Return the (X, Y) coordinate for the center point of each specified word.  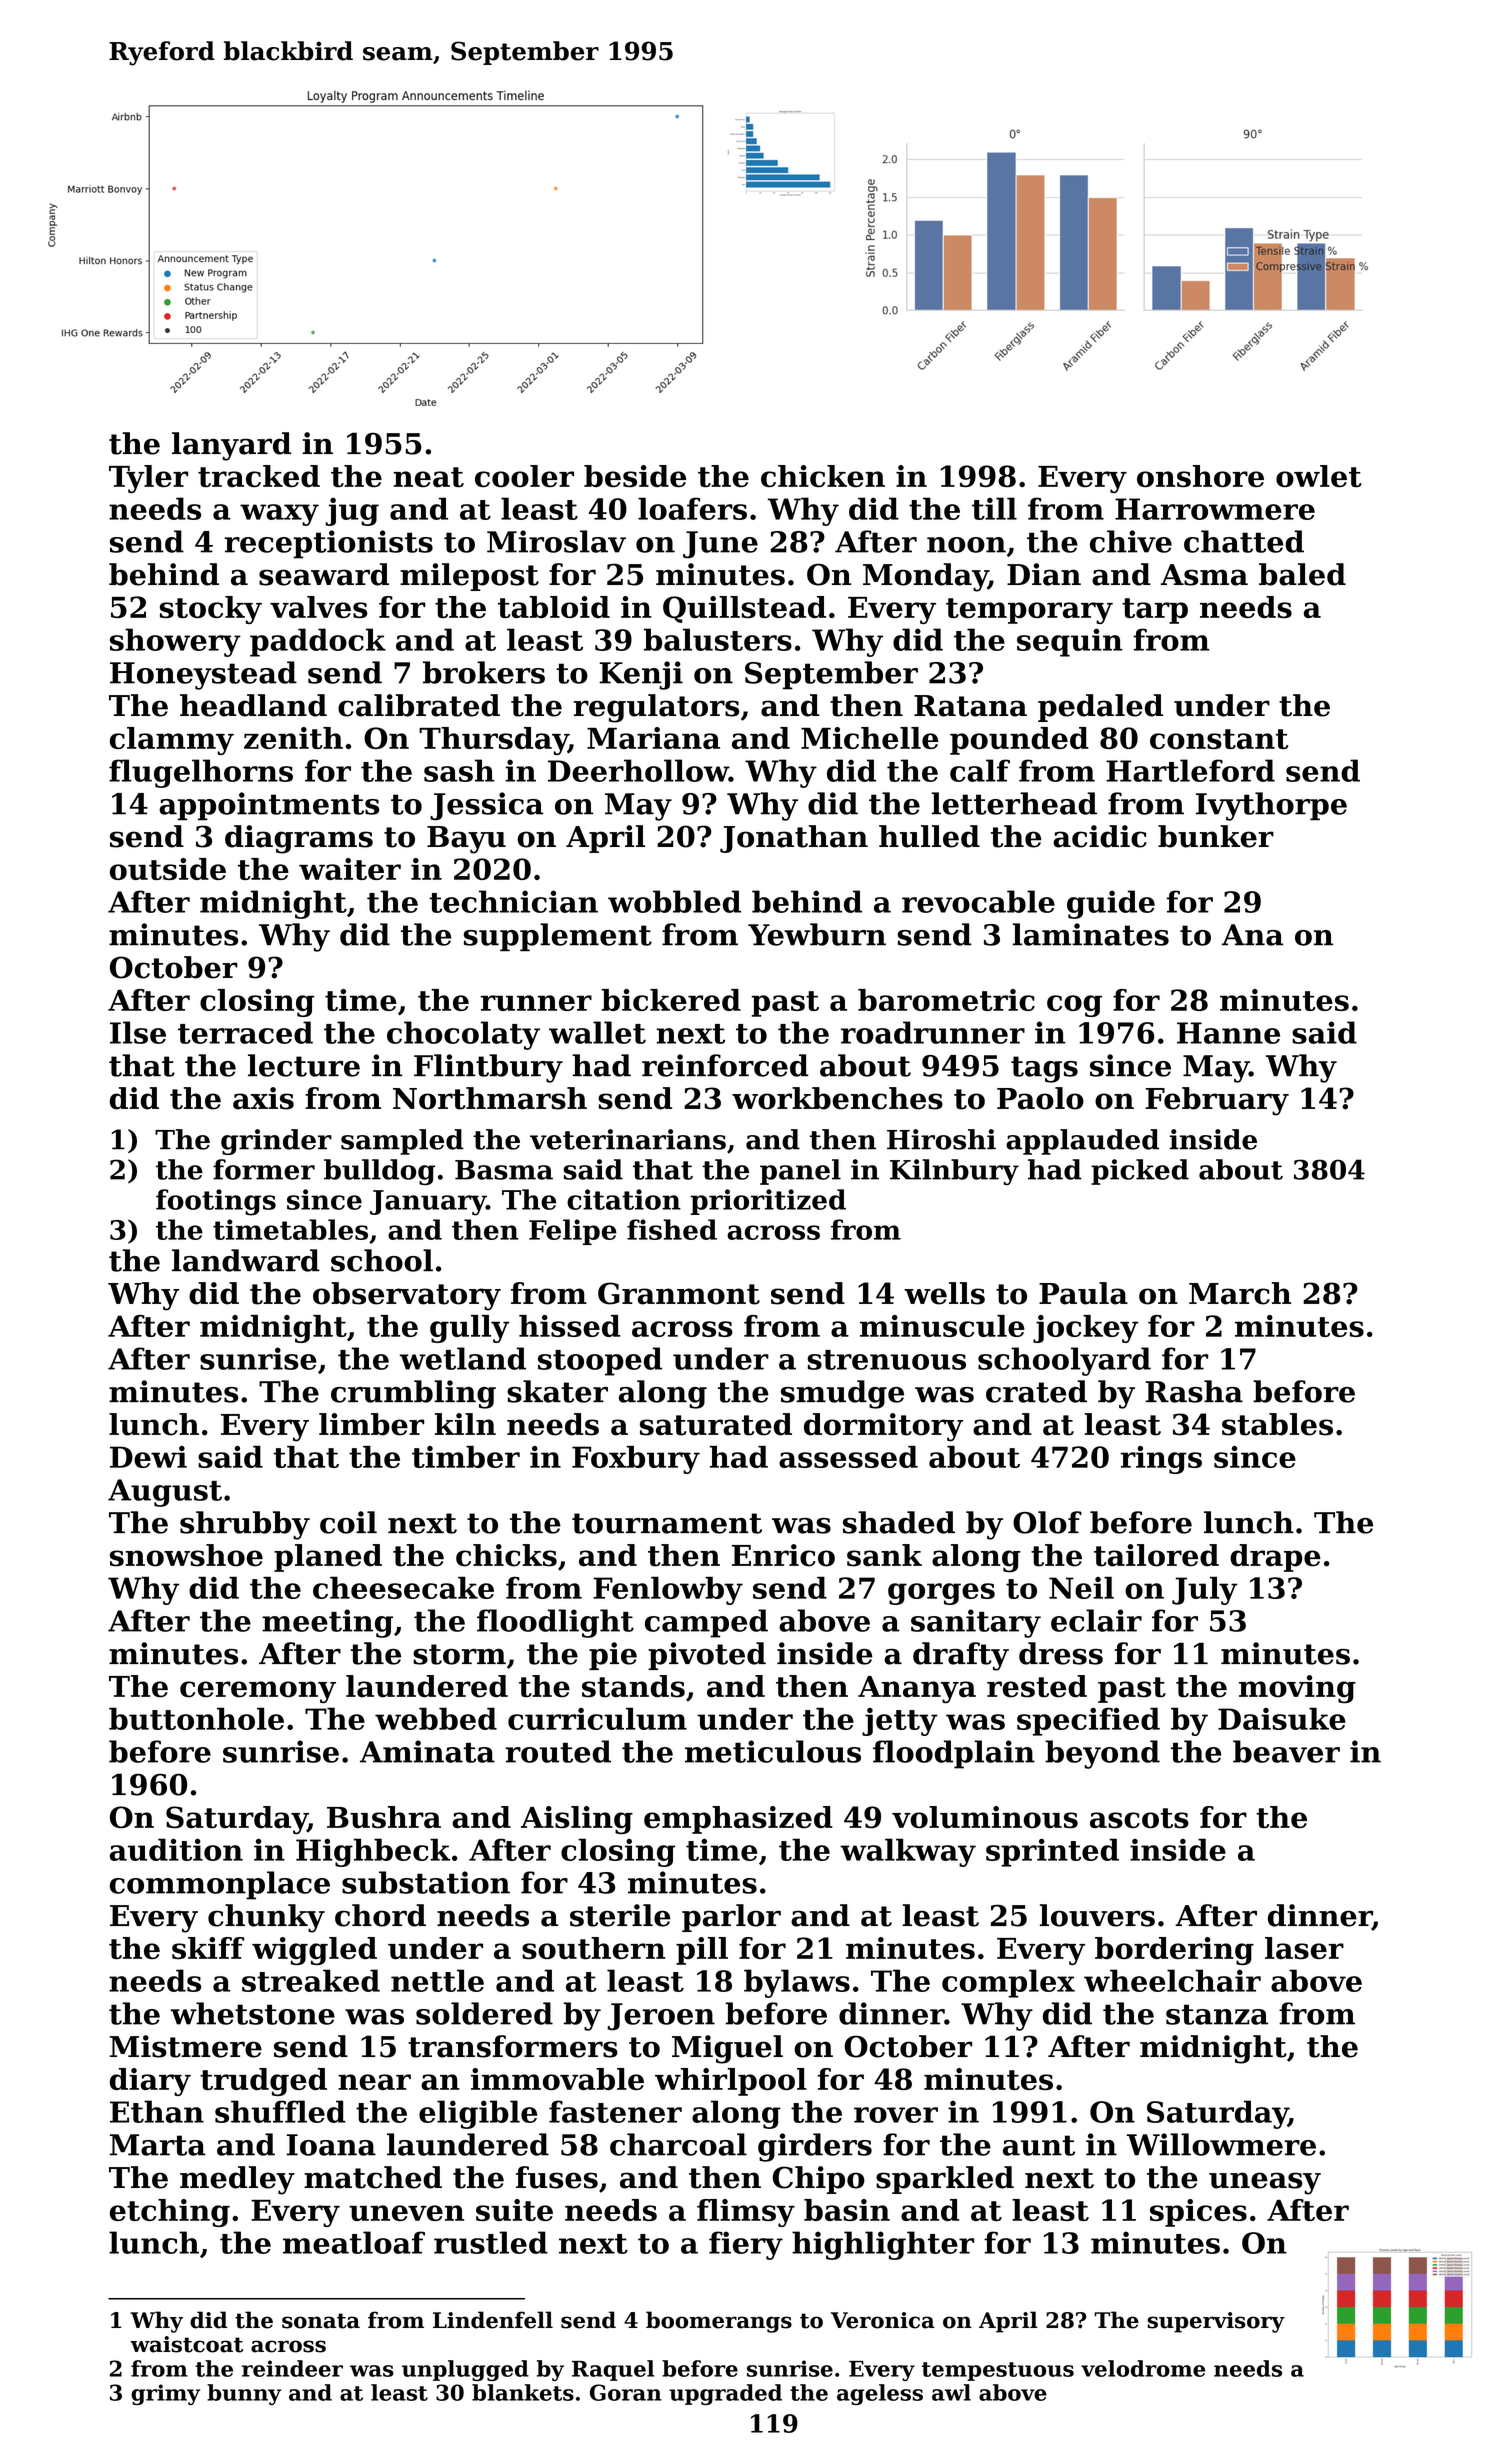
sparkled (945, 2180)
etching (170, 2213)
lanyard (231, 446)
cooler (524, 476)
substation (426, 1882)
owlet (1319, 476)
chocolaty (463, 1035)
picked (1140, 1172)
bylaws (797, 1983)
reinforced (725, 1065)
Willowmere (1221, 2144)
